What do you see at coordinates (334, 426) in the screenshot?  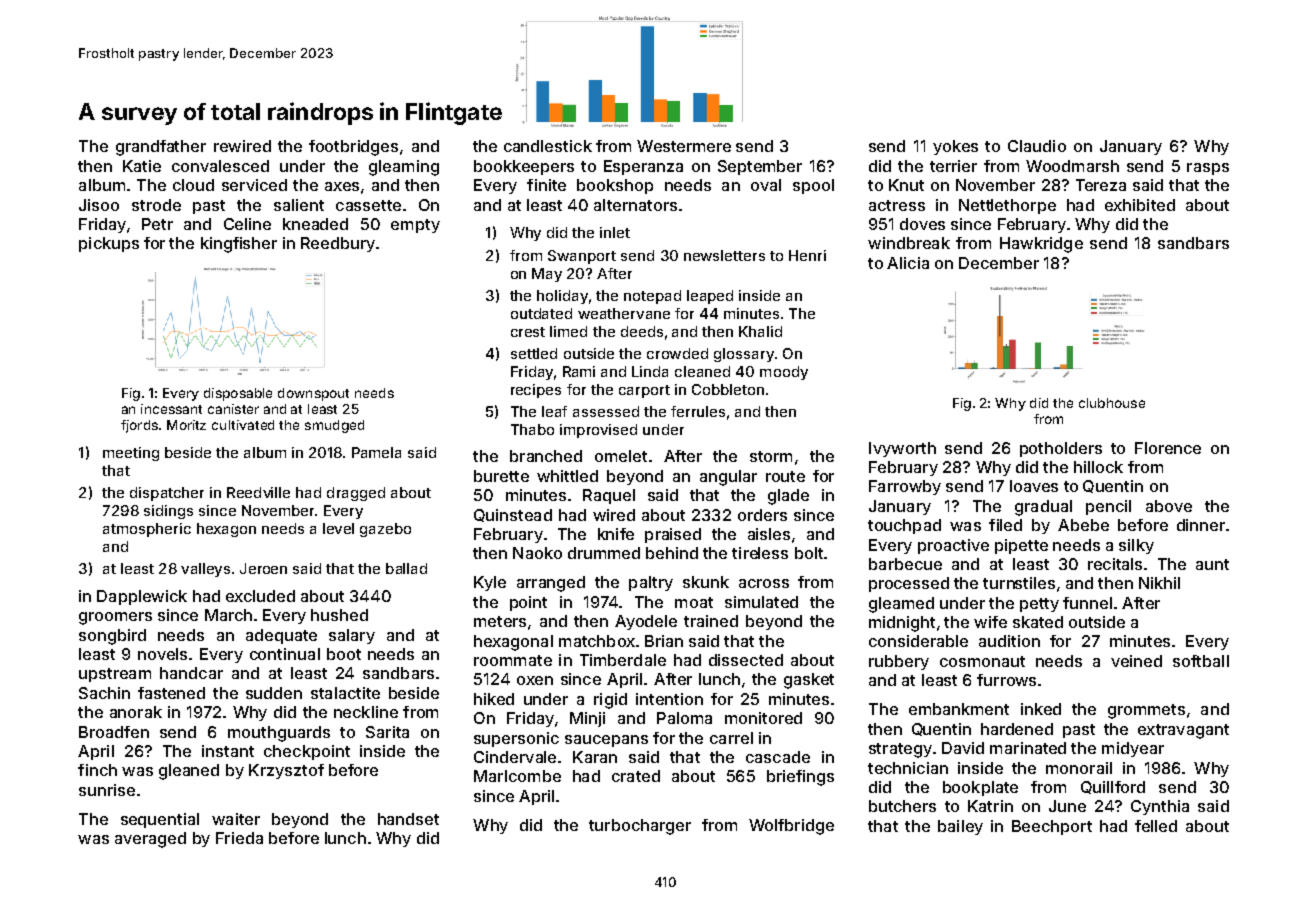 I see `smudged` at bounding box center [334, 426].
